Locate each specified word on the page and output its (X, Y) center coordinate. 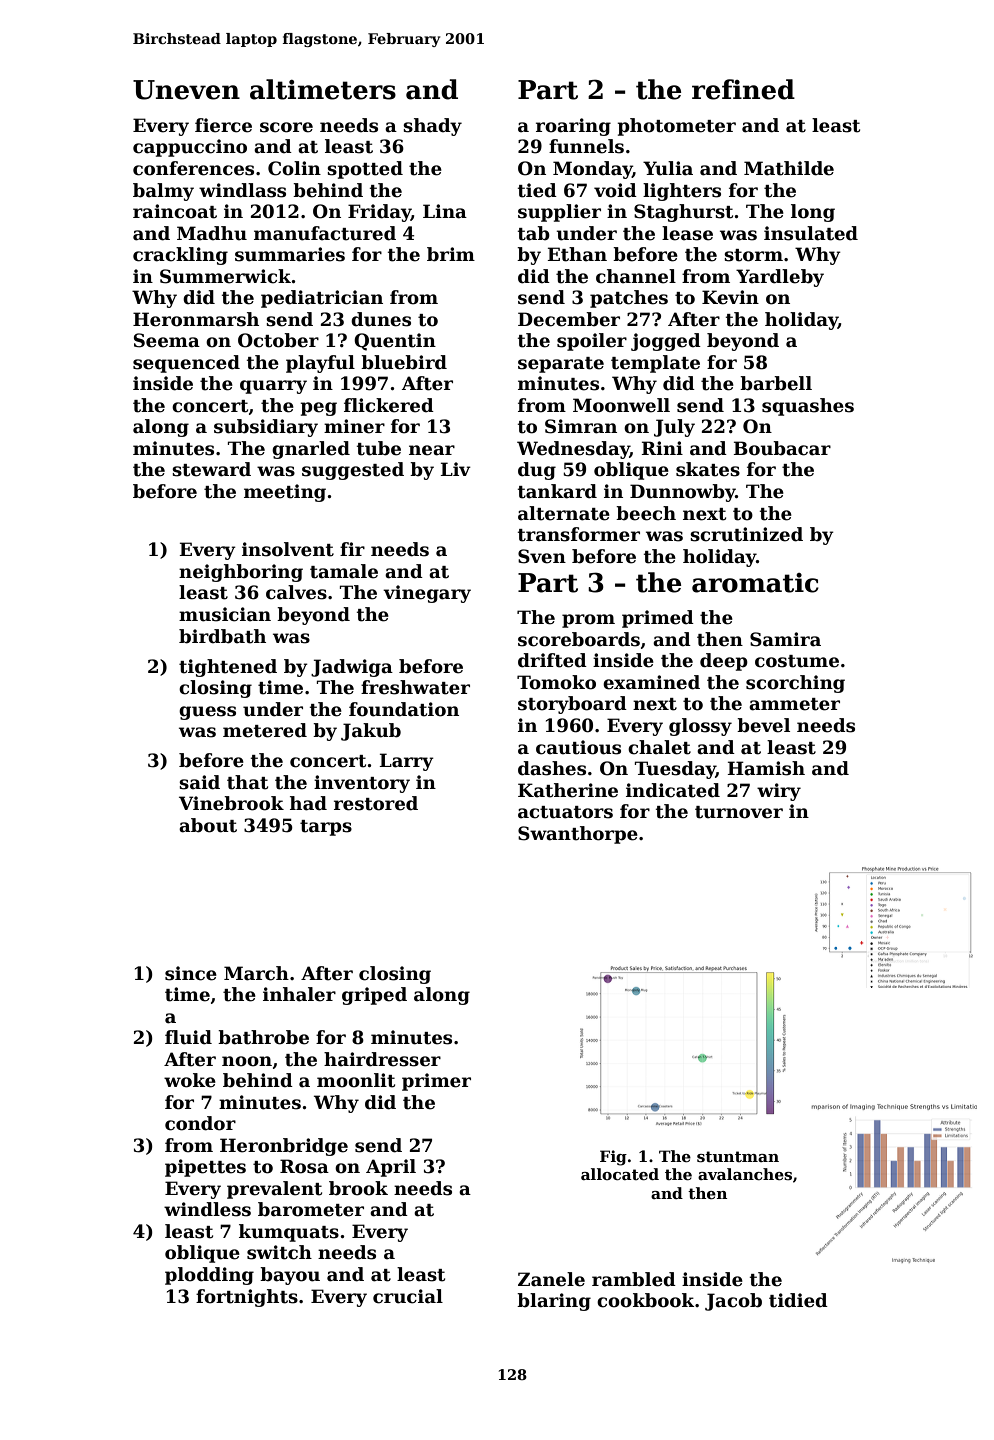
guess (207, 713)
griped (374, 996)
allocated (620, 1174)
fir (352, 549)
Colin (294, 168)
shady (432, 127)
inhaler (299, 994)
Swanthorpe (578, 835)
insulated (811, 233)
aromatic (755, 583)
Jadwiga (352, 668)
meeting (285, 493)
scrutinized (746, 534)
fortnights (247, 1298)
